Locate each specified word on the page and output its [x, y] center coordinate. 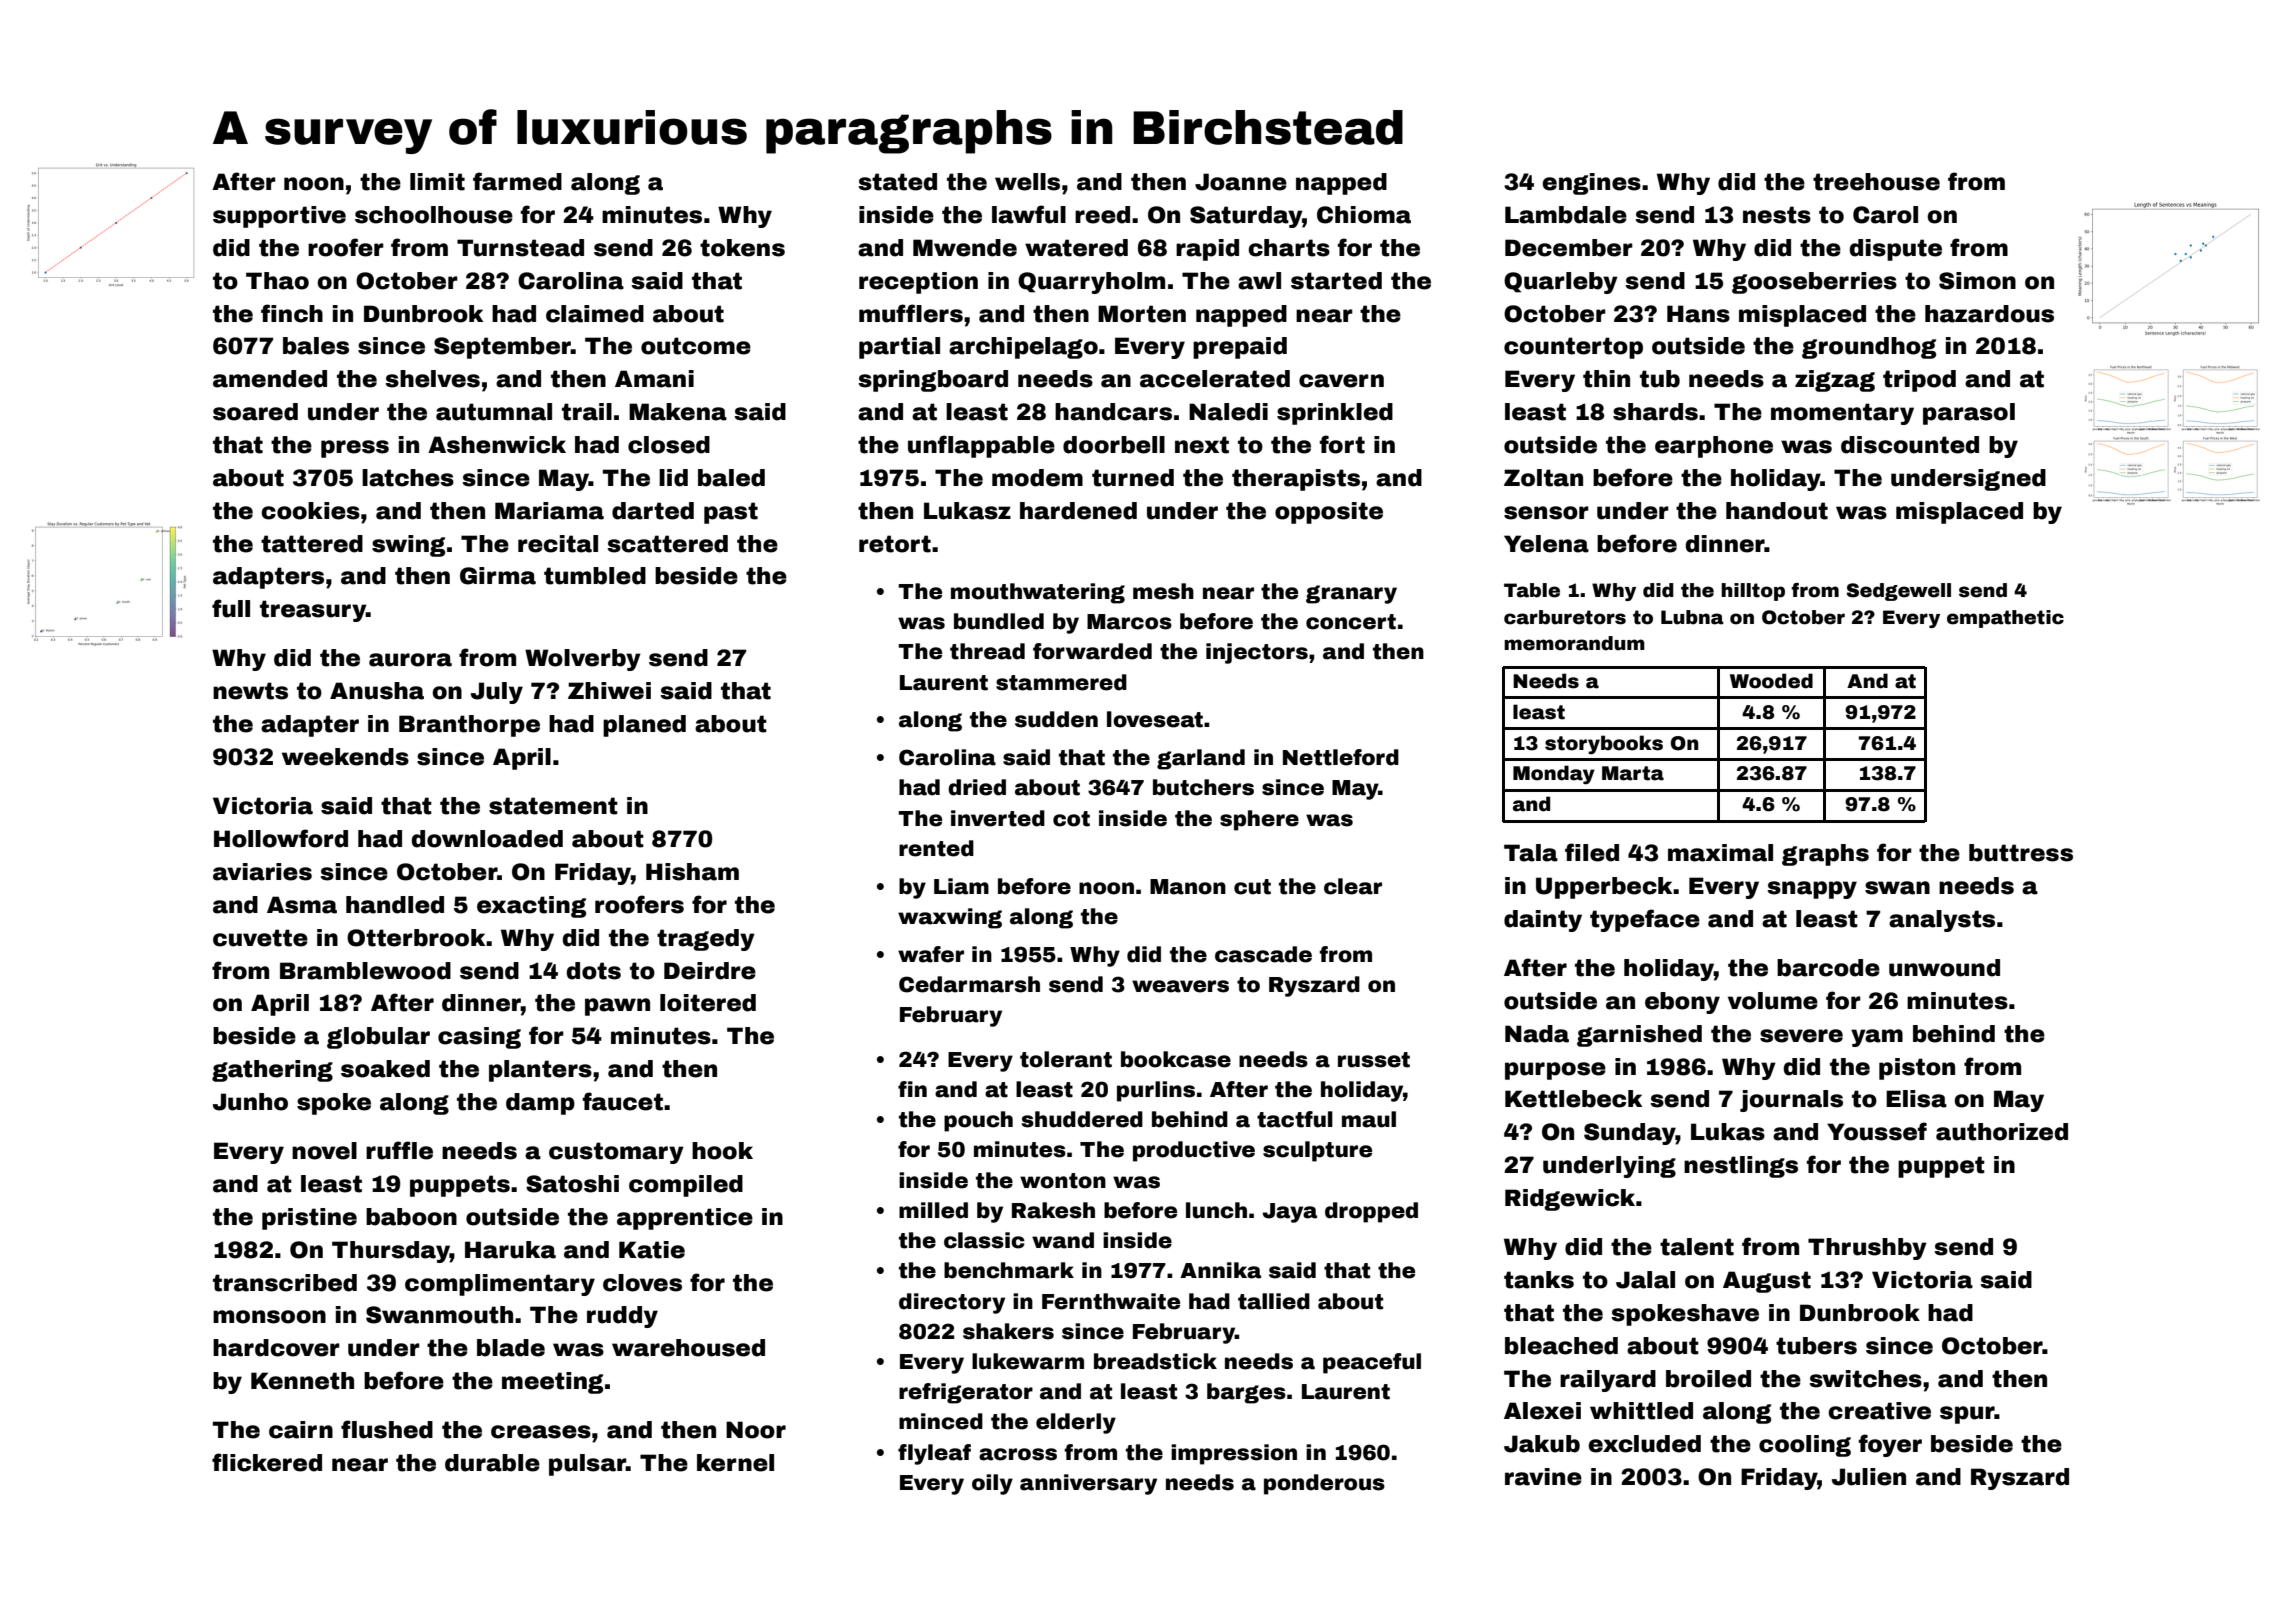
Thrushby [1867, 1249]
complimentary [500, 1285]
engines [1591, 184]
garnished [1639, 1036]
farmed [517, 181]
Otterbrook [416, 938]
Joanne [1241, 182]
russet [1374, 1060]
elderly [1076, 1423]
